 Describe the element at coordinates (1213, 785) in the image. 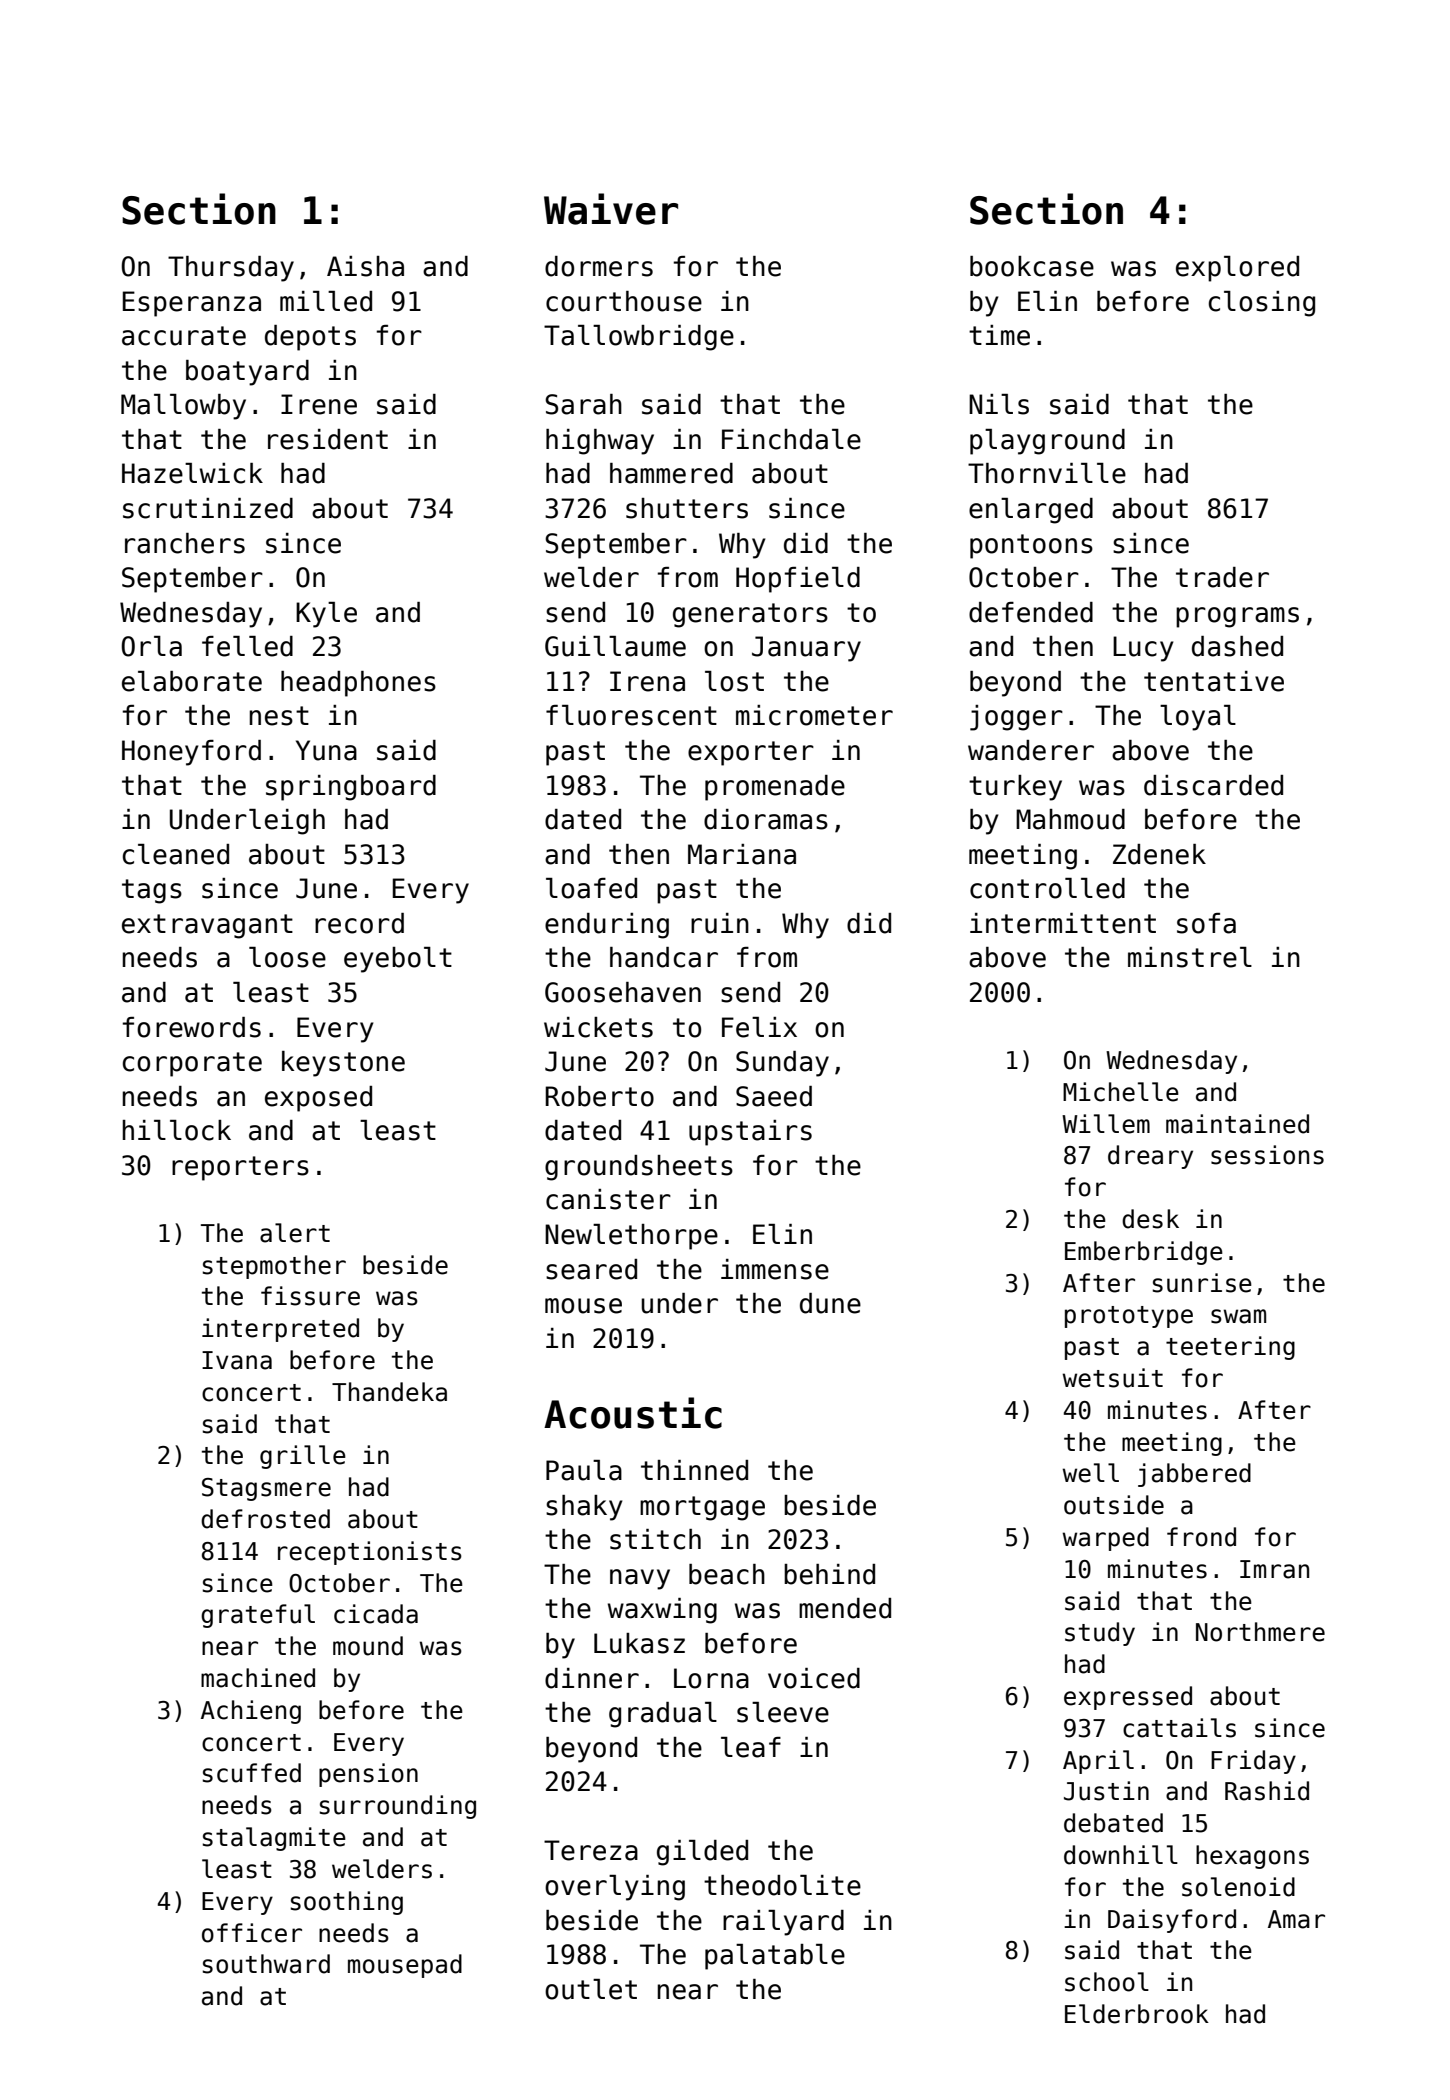

I see `discarded` at that location.
